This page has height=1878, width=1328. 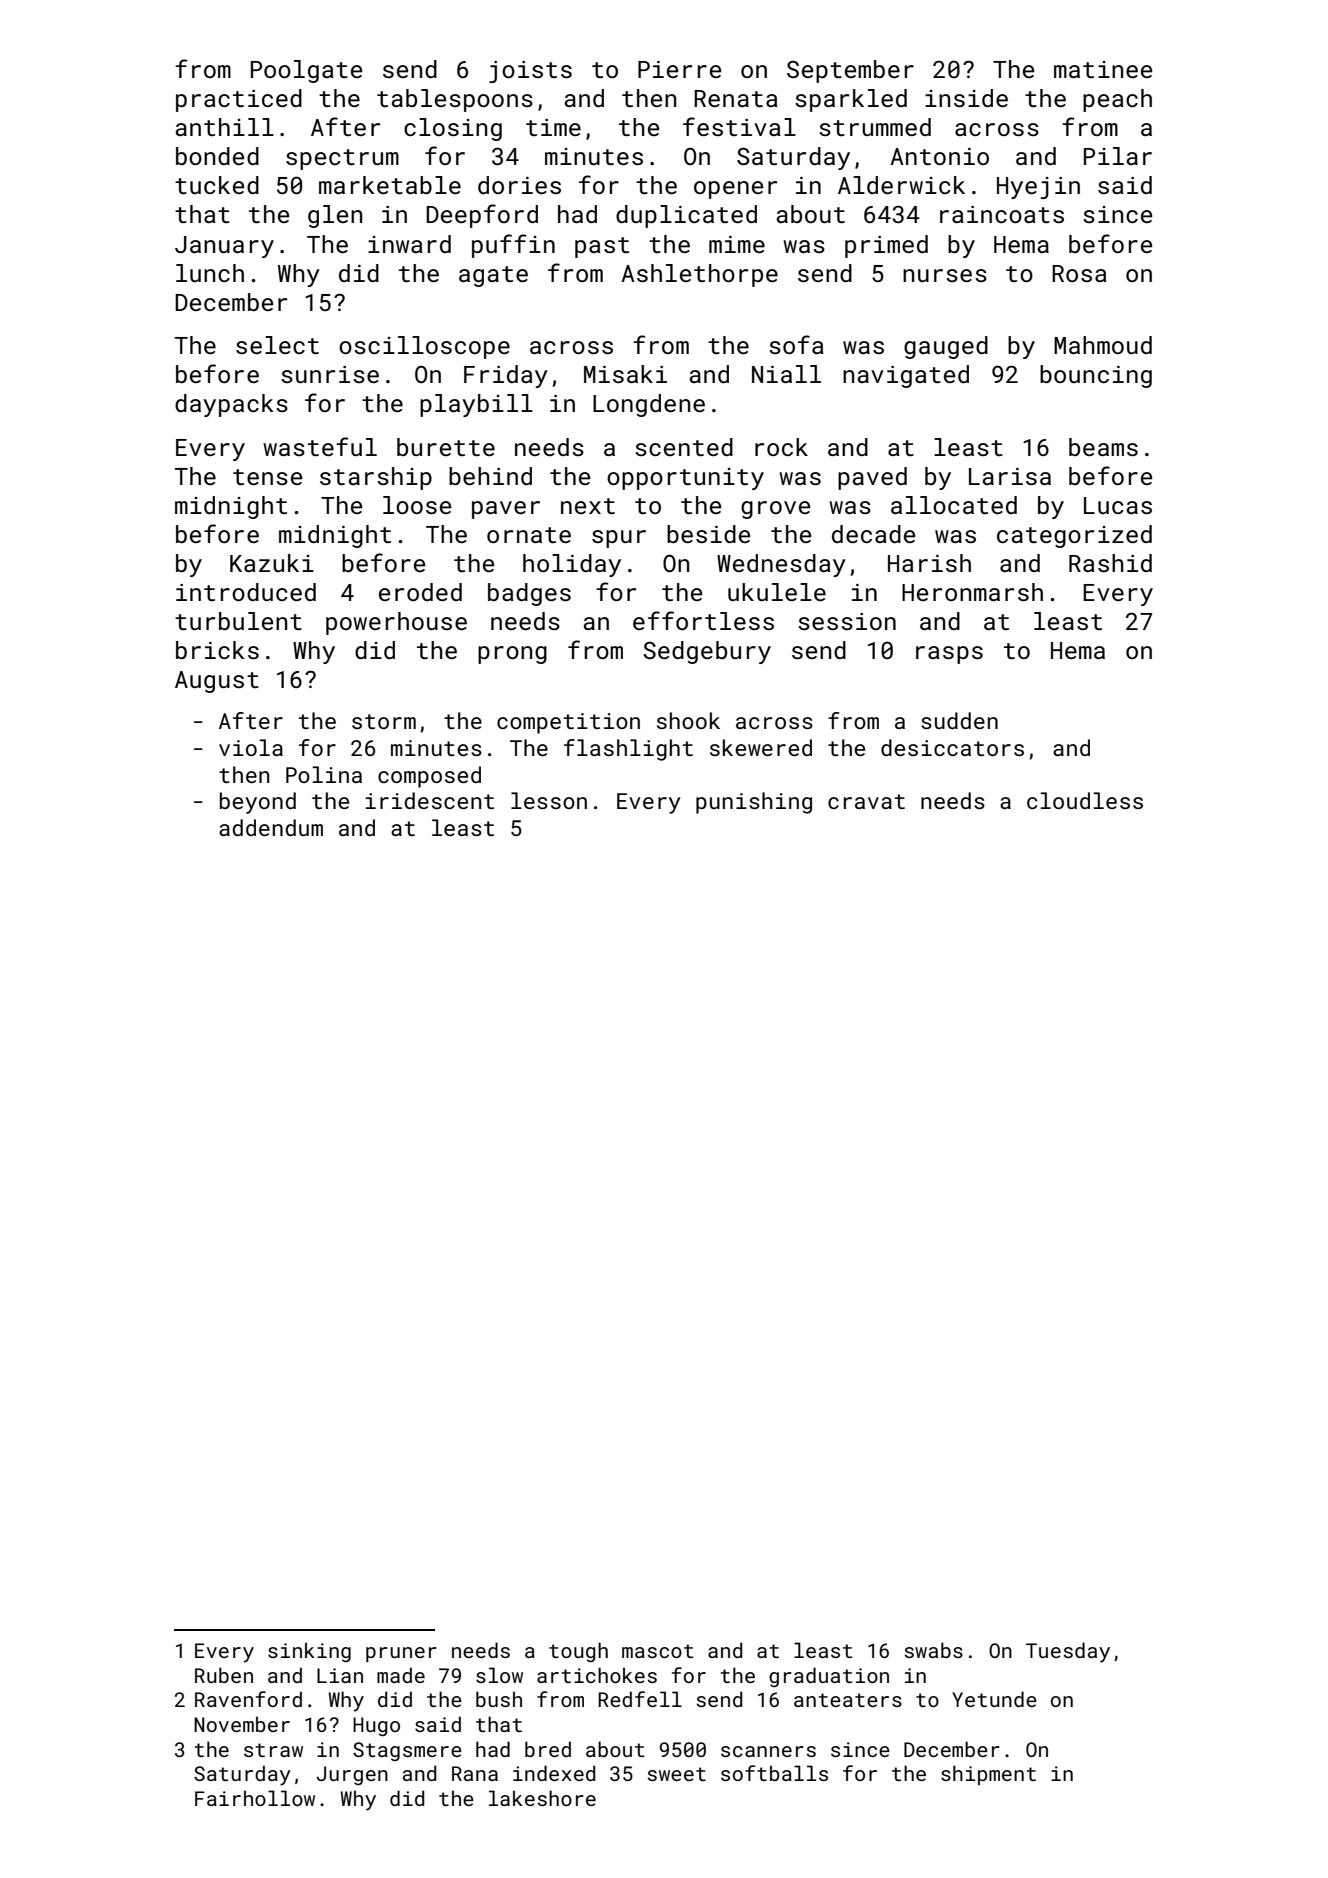 I want to click on sudden, so click(x=959, y=720).
